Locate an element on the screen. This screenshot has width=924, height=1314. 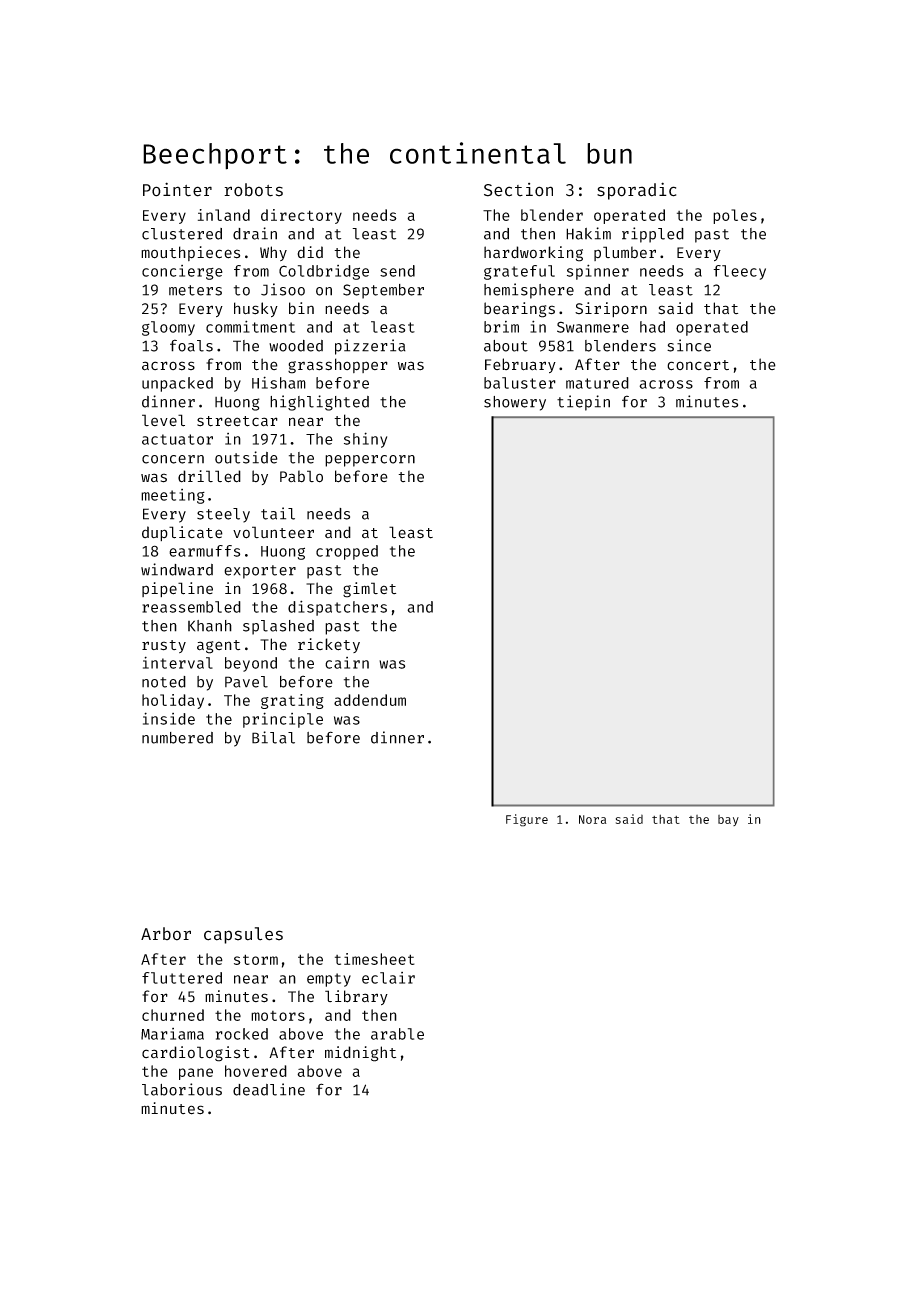
deadline is located at coordinates (269, 1089).
